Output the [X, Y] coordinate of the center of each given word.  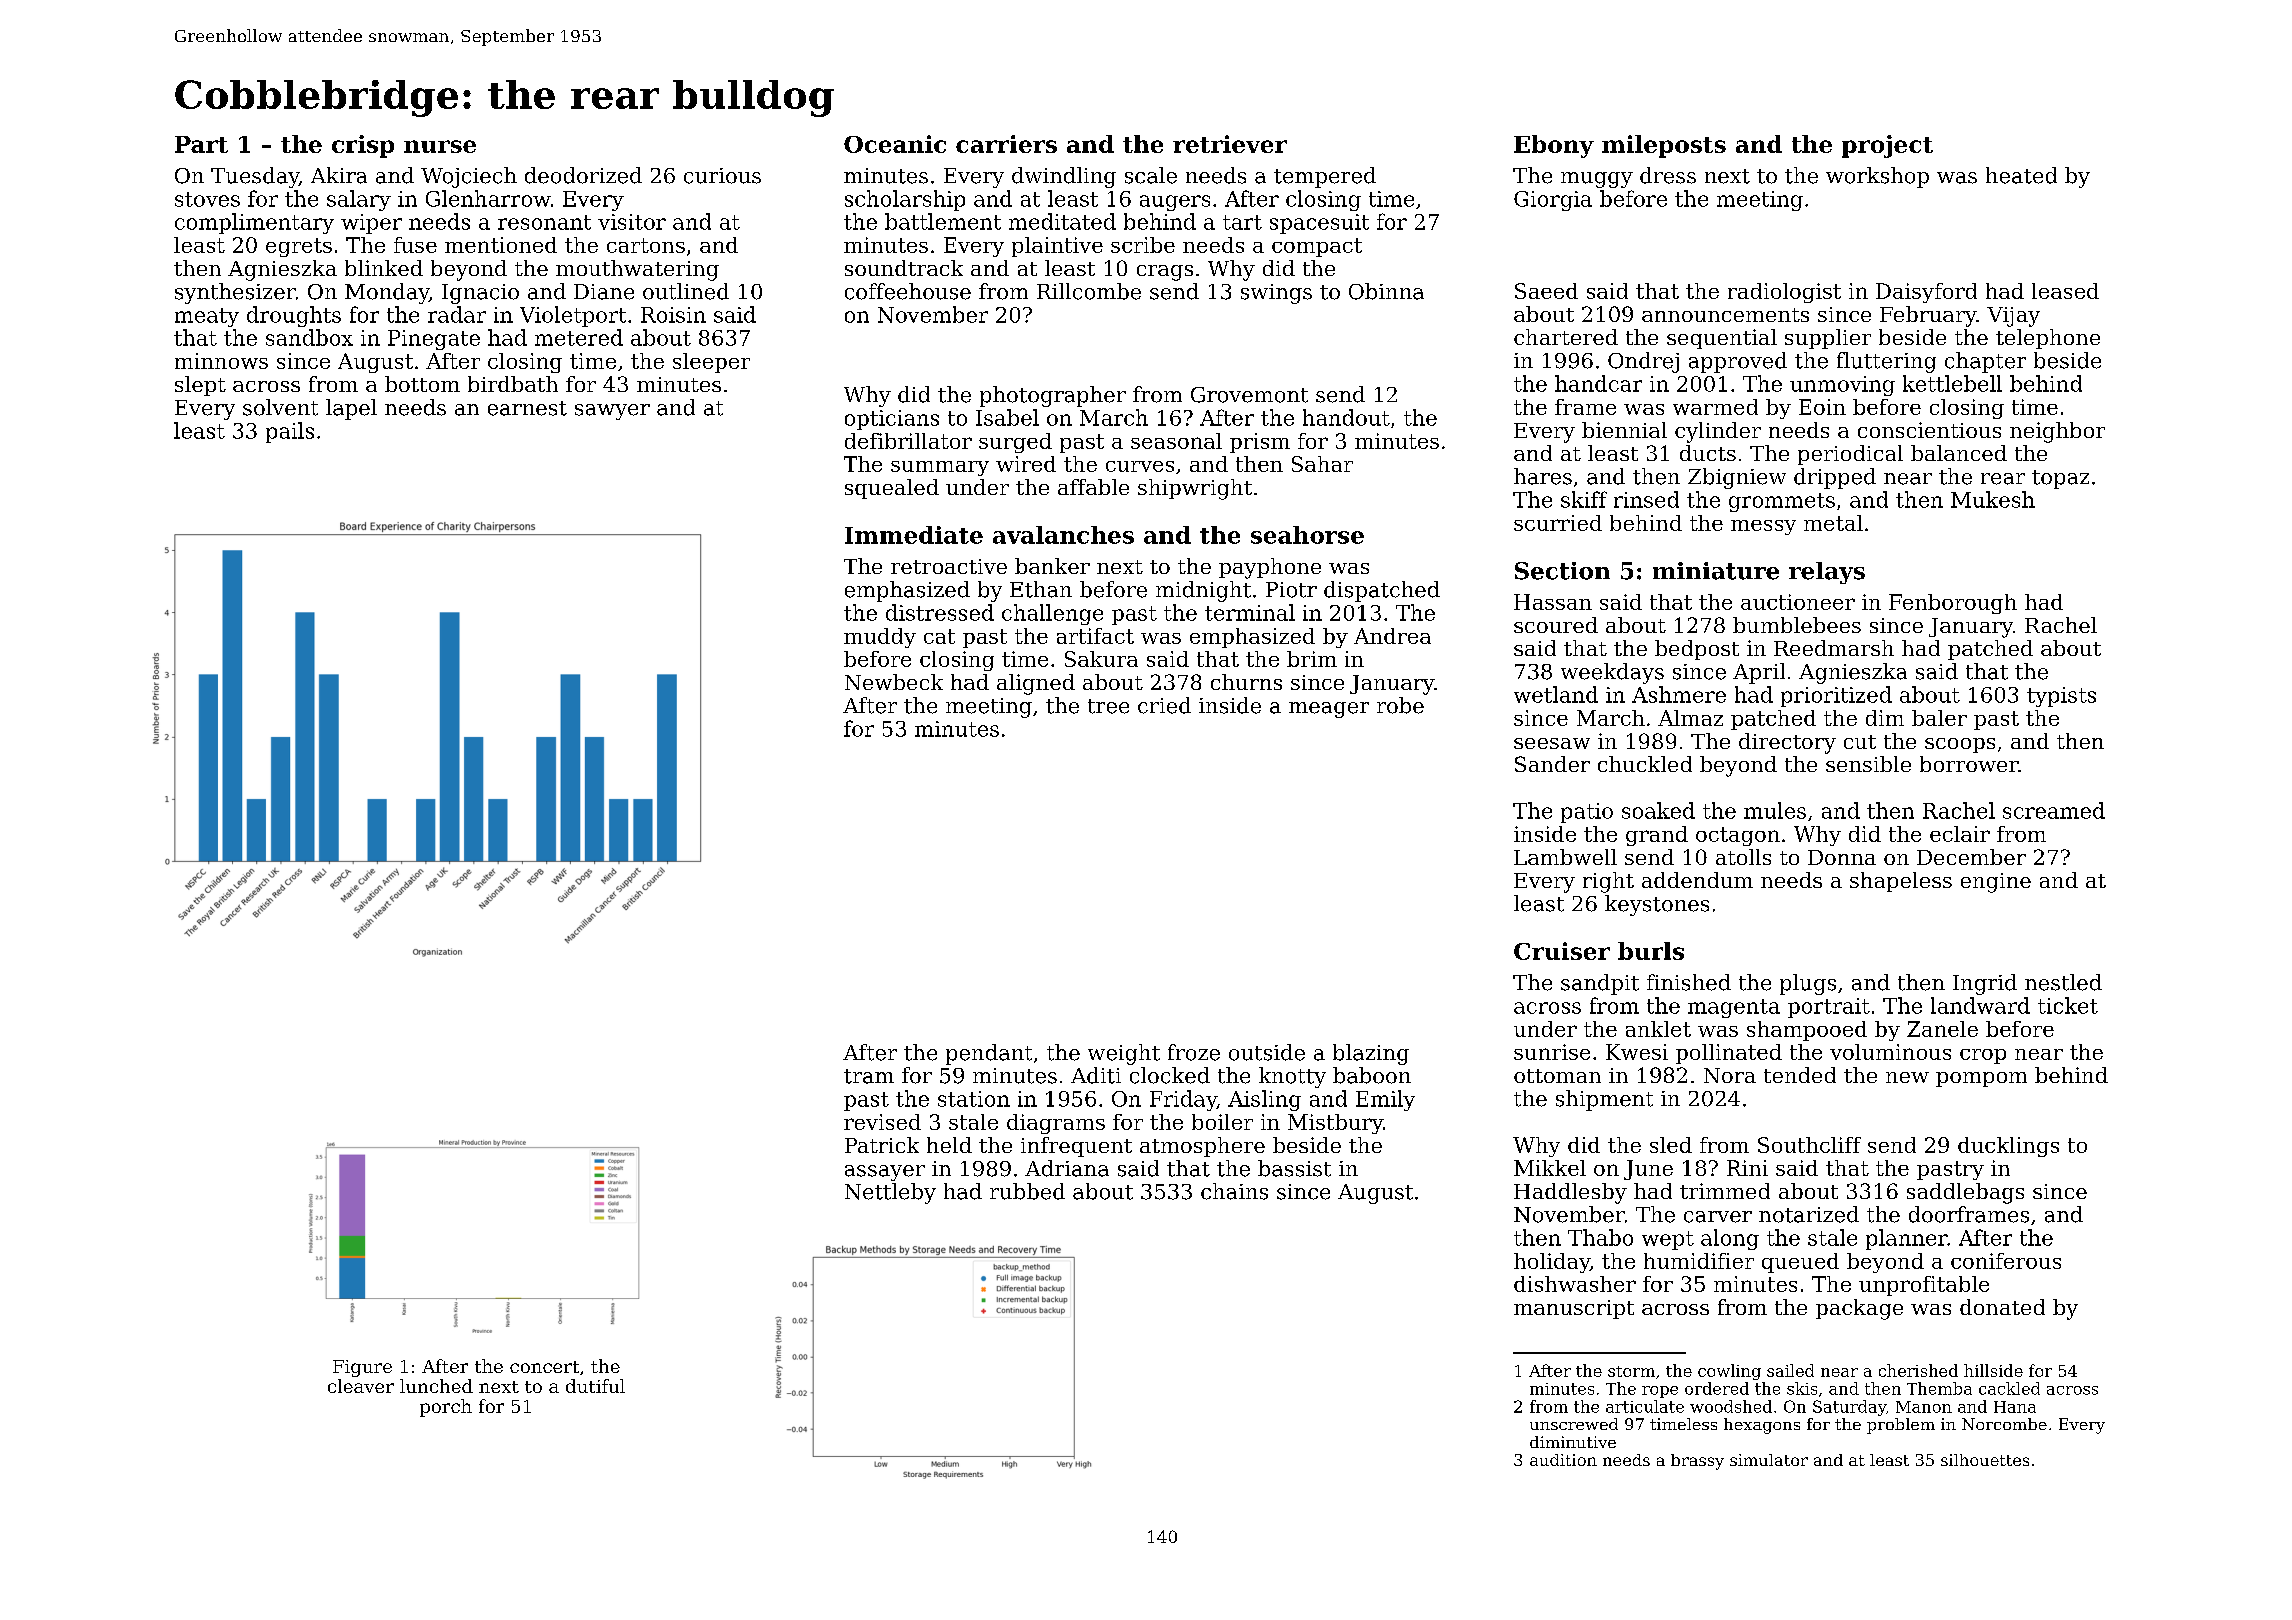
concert [544, 1367]
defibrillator [908, 441]
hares [1543, 476]
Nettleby [890, 1193]
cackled [2009, 1388]
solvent [280, 407]
